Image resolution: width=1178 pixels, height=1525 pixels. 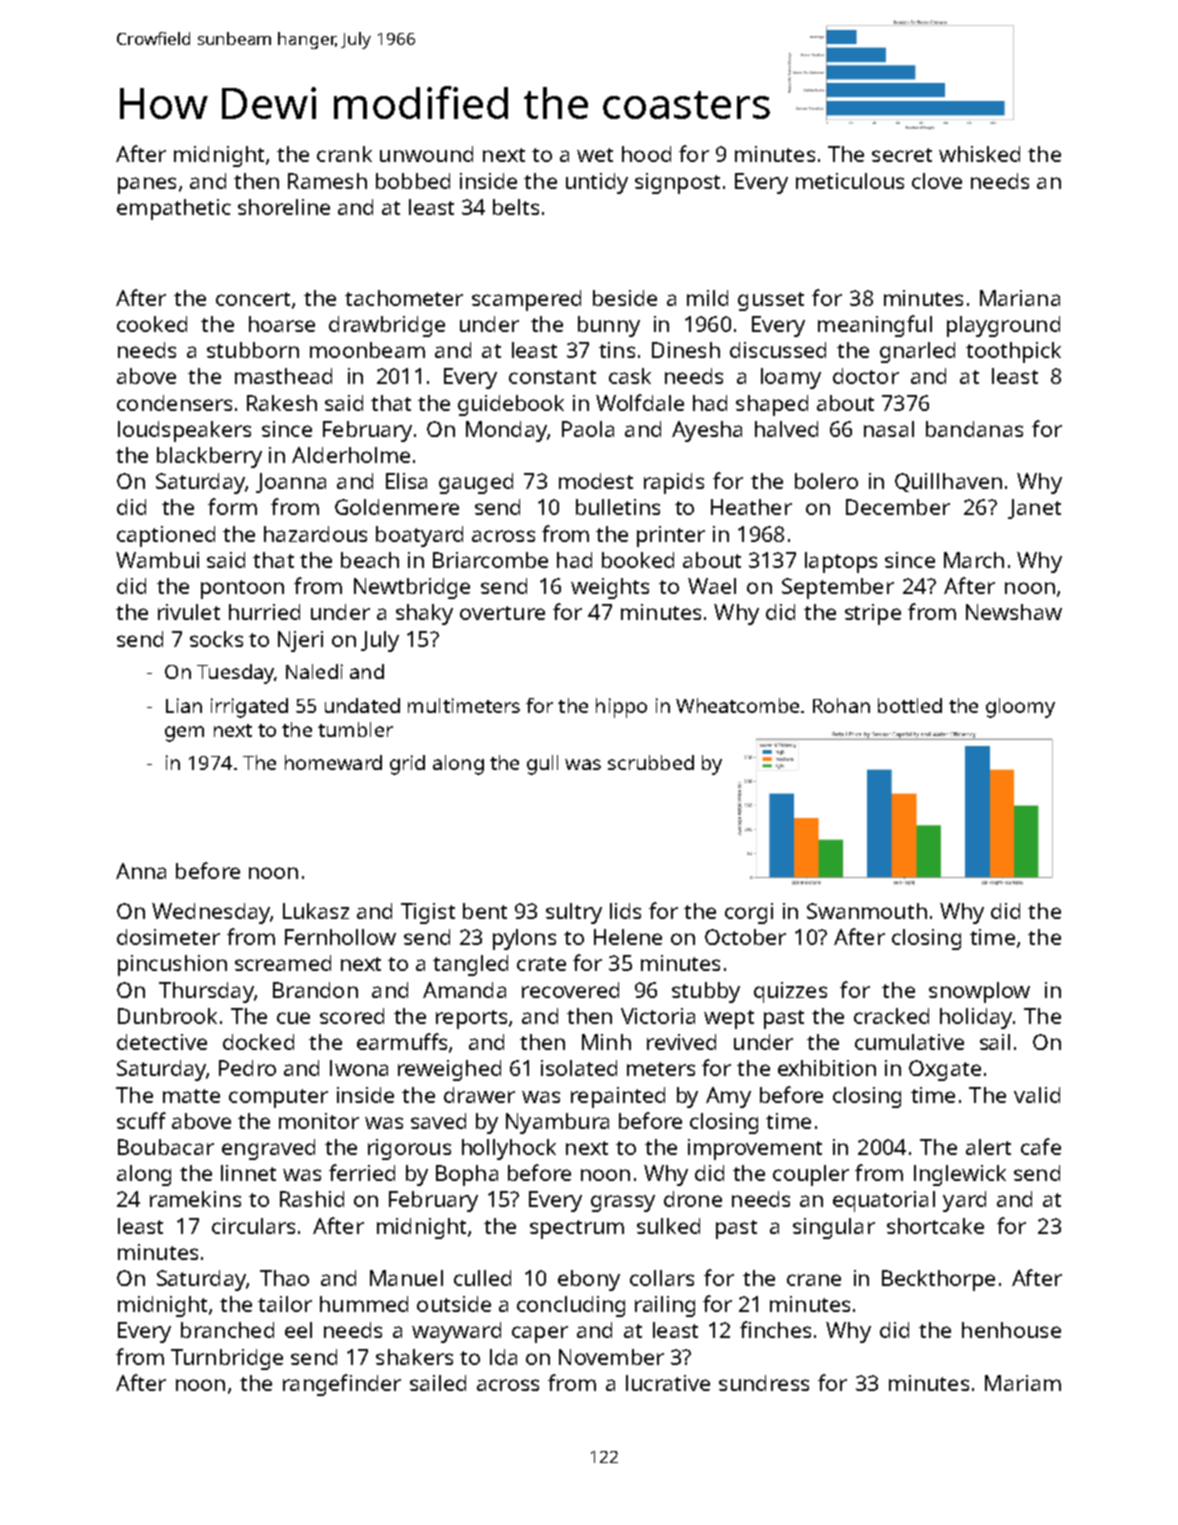 What do you see at coordinates (674, 483) in the document?
I see `rapids` at bounding box center [674, 483].
